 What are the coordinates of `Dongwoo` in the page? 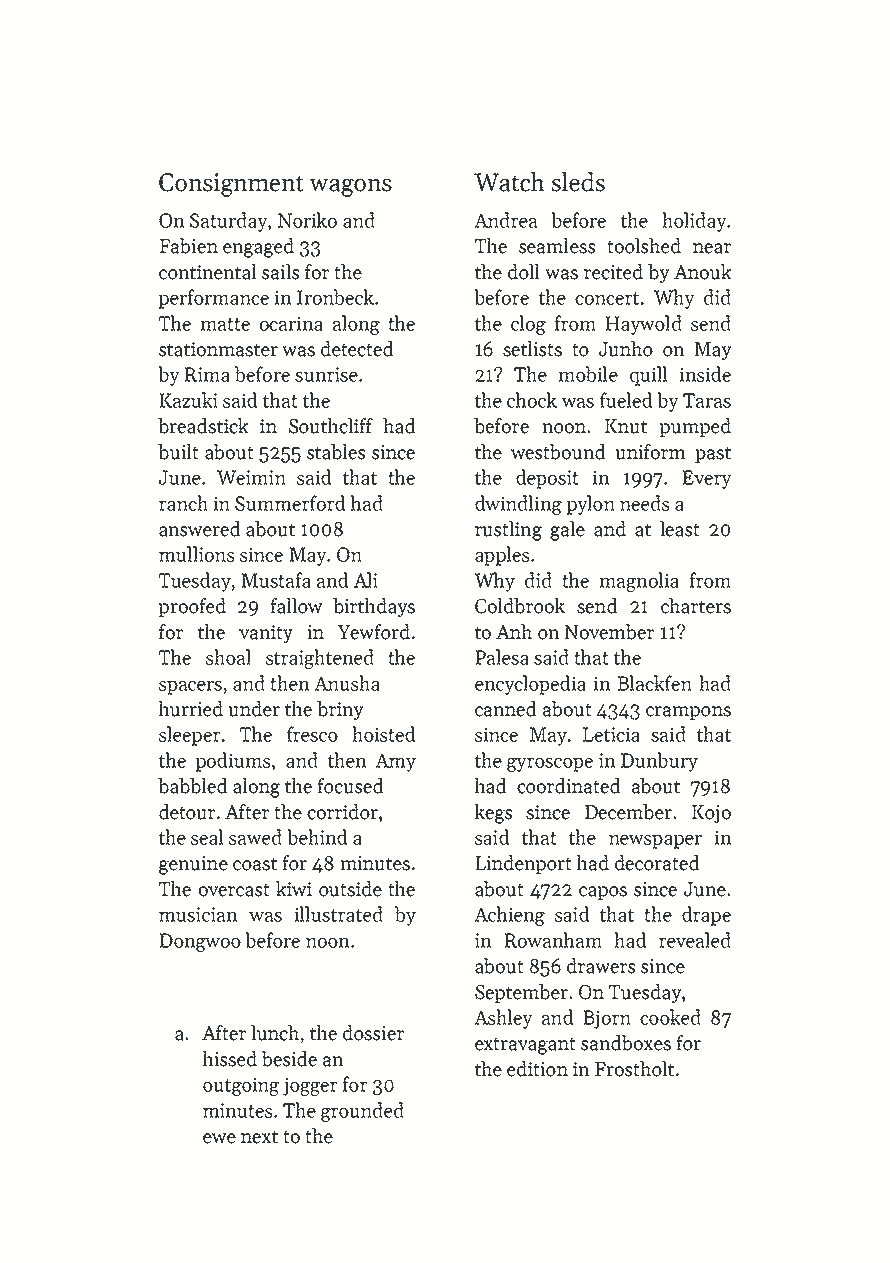 It's located at (200, 942).
